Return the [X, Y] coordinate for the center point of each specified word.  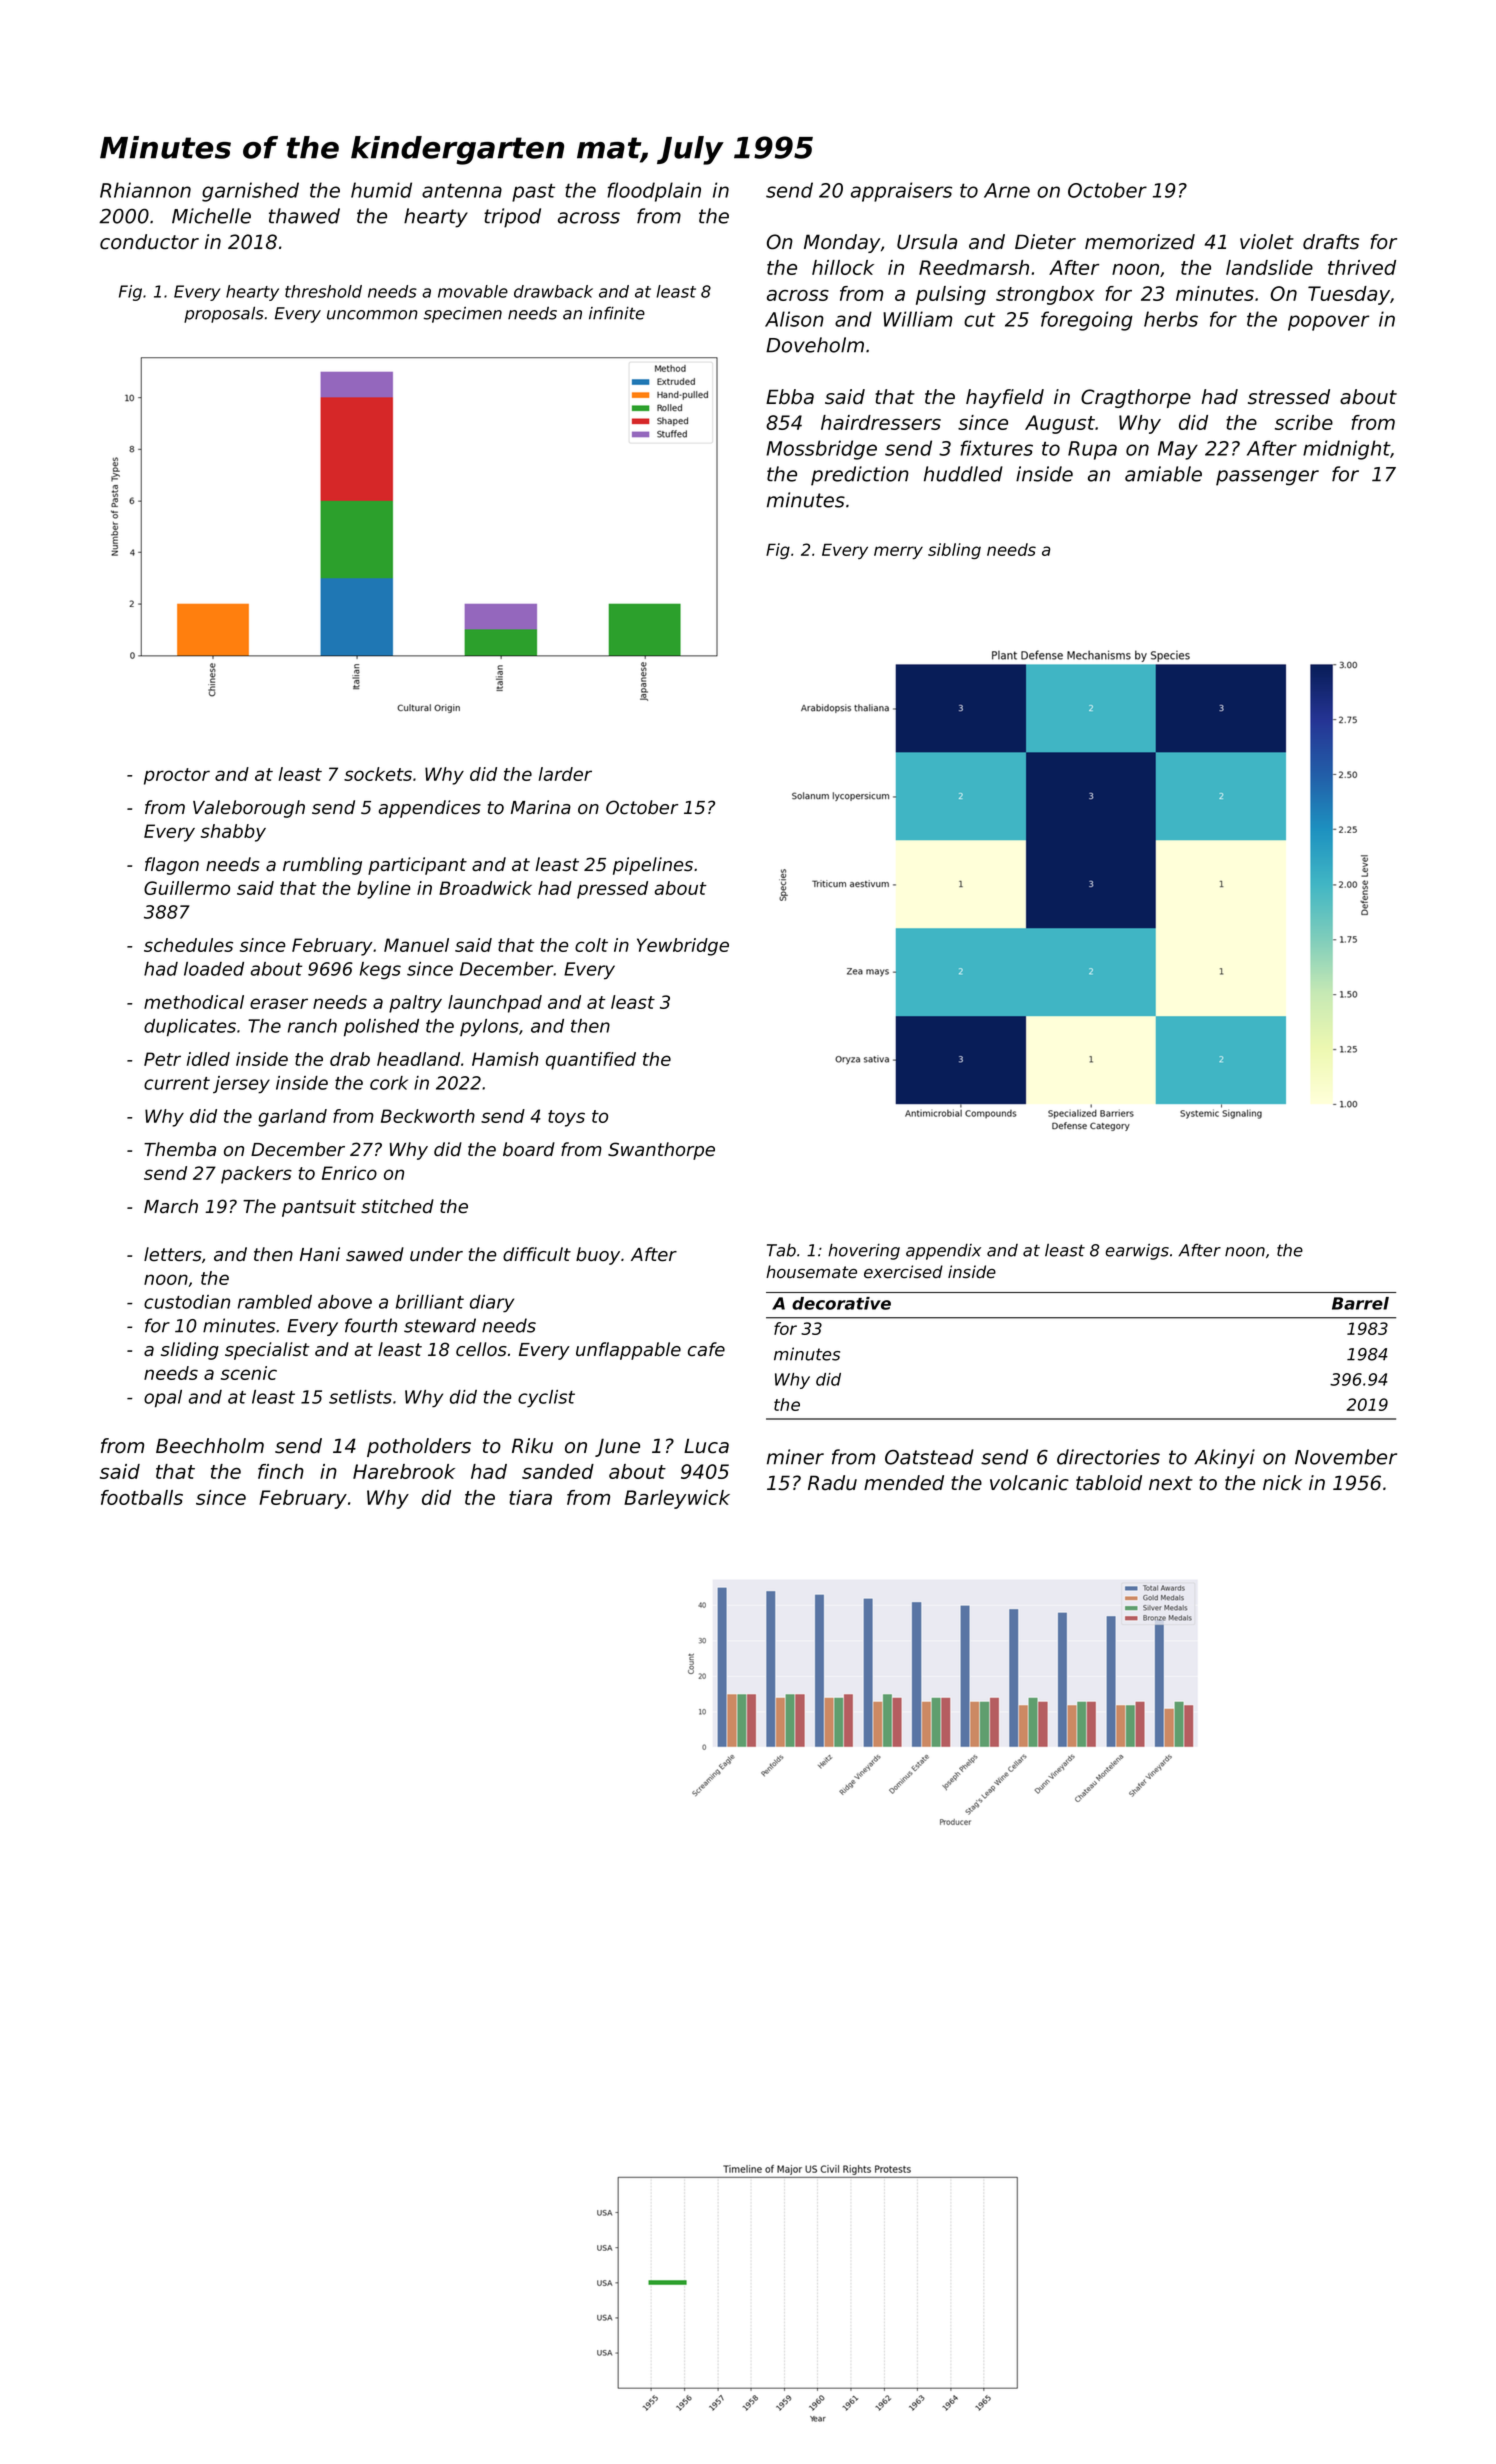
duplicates [190, 1028]
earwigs [1137, 1252]
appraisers [901, 192]
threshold [323, 291]
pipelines [653, 866]
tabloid [1109, 1483]
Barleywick [677, 1499]
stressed [1289, 397]
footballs [142, 1497]
